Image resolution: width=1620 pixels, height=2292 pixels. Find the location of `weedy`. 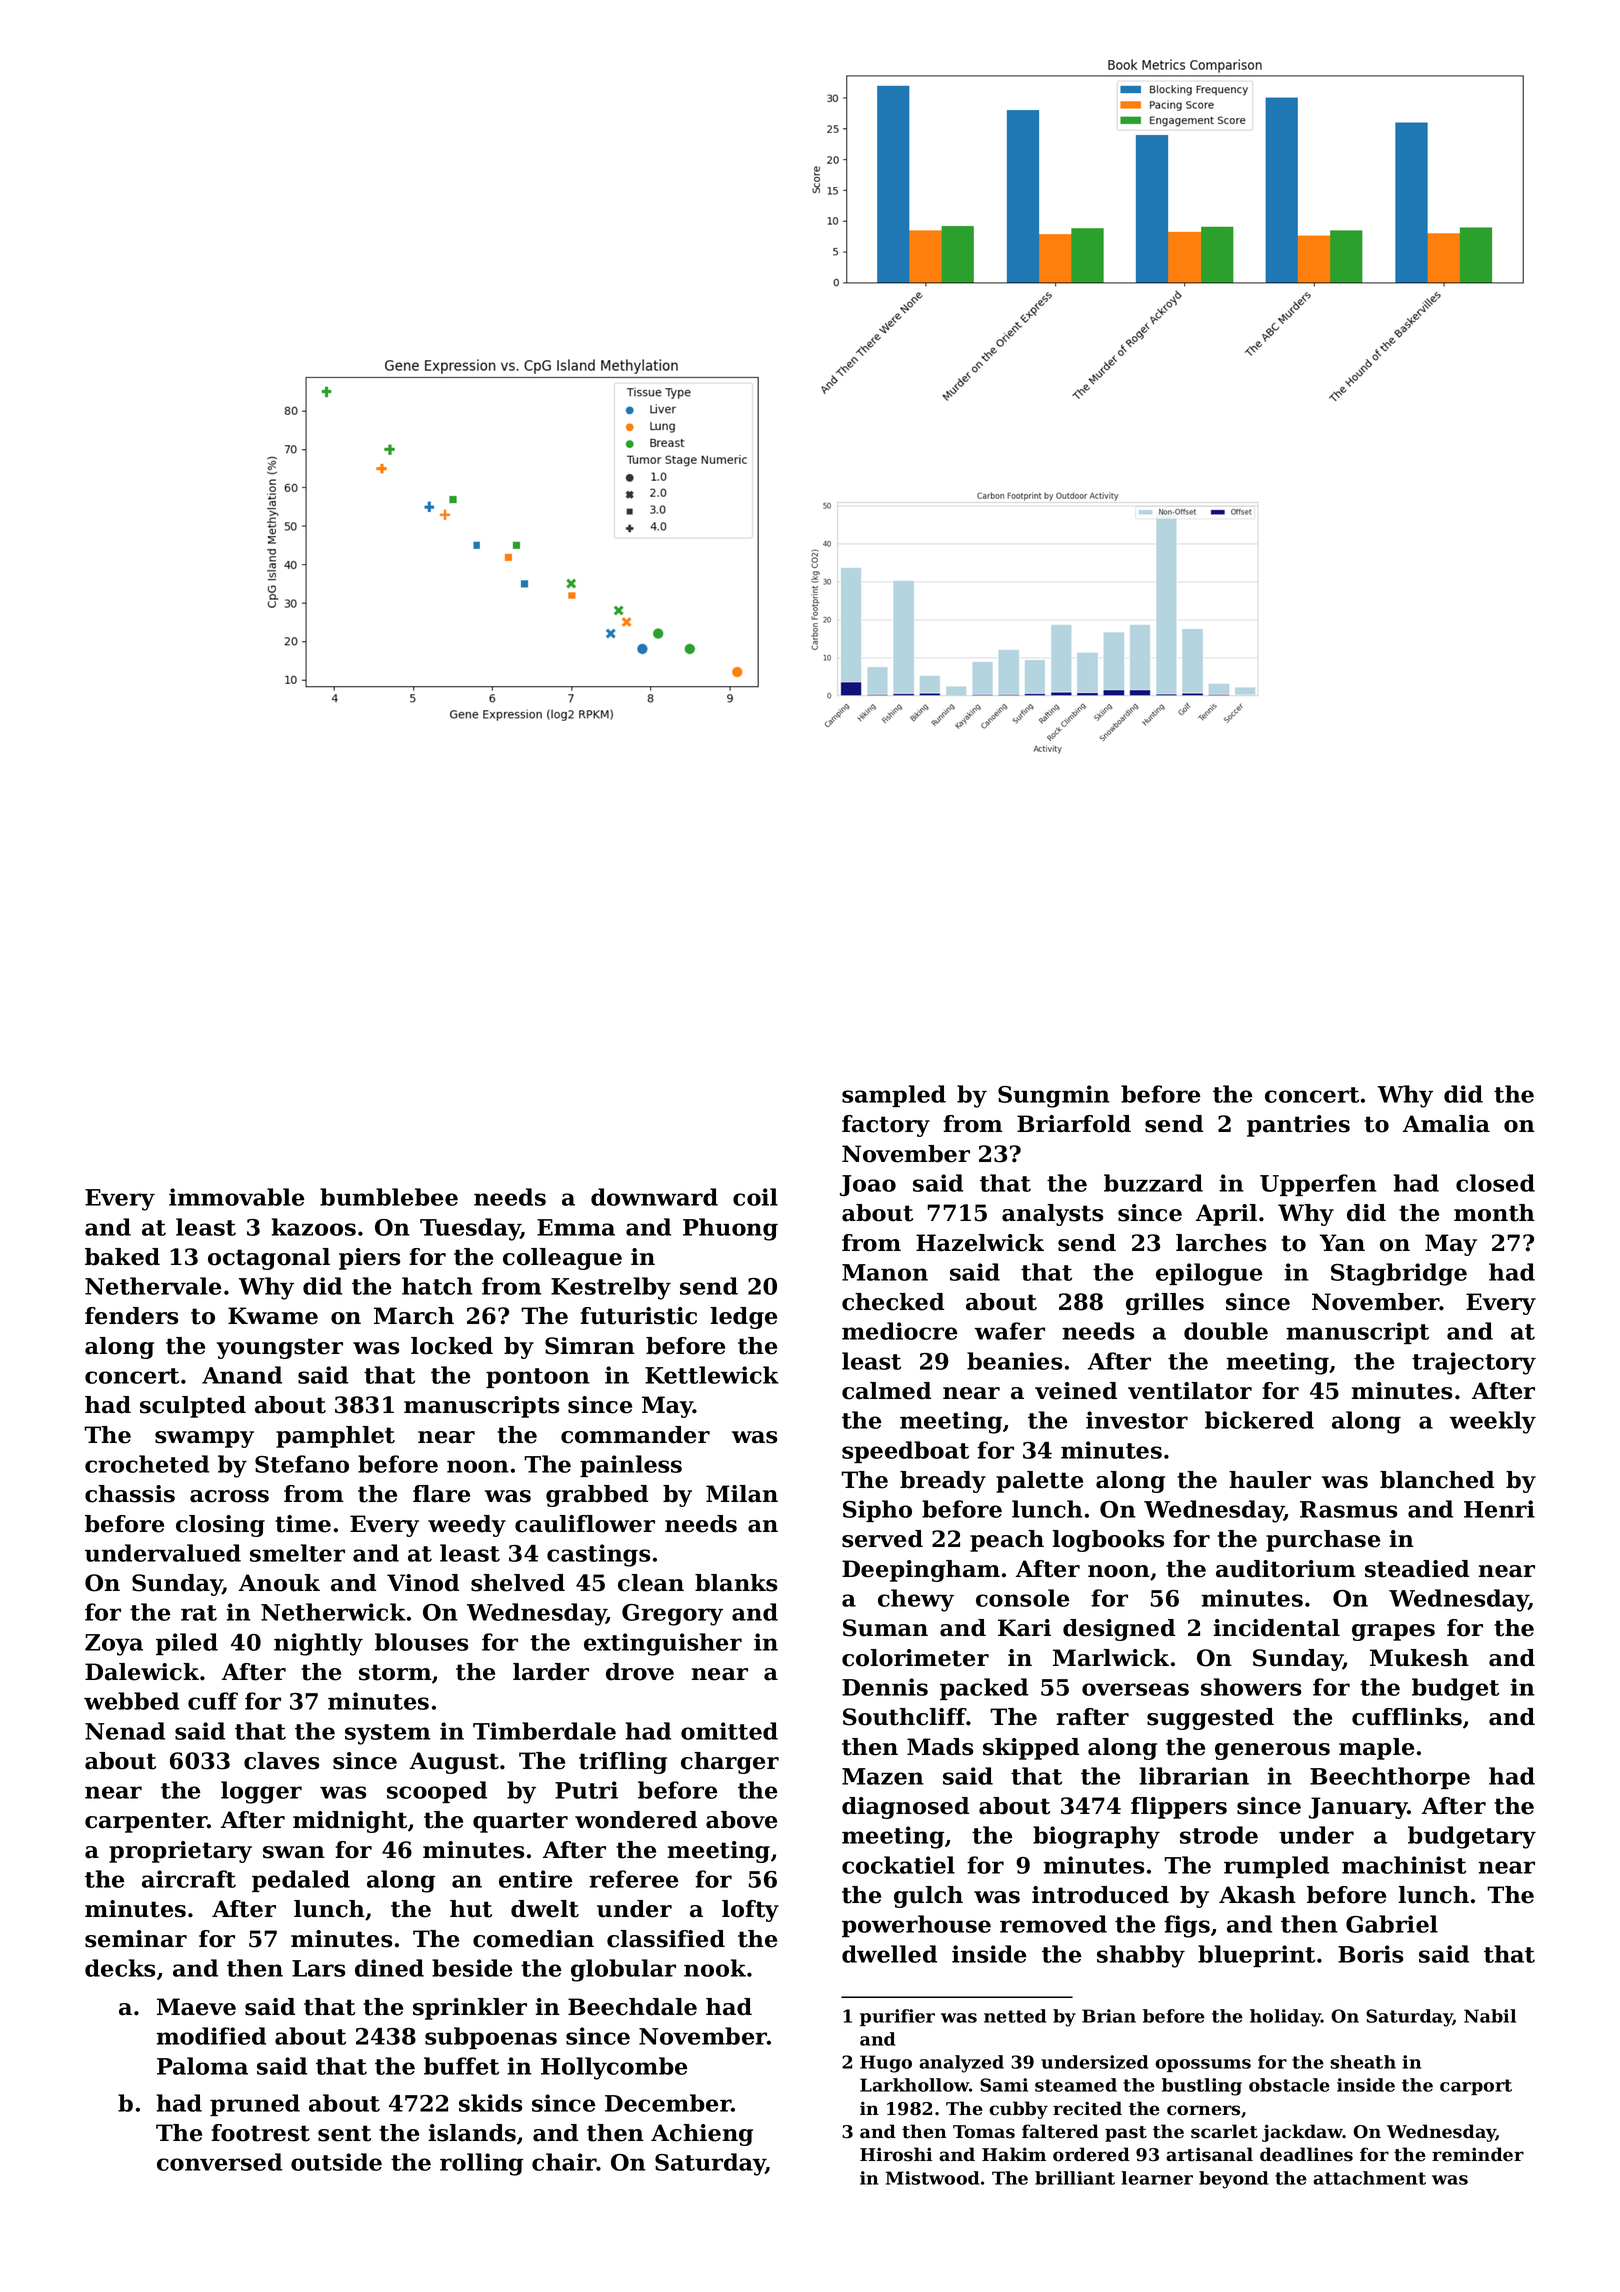

weedy is located at coordinates (467, 1526).
